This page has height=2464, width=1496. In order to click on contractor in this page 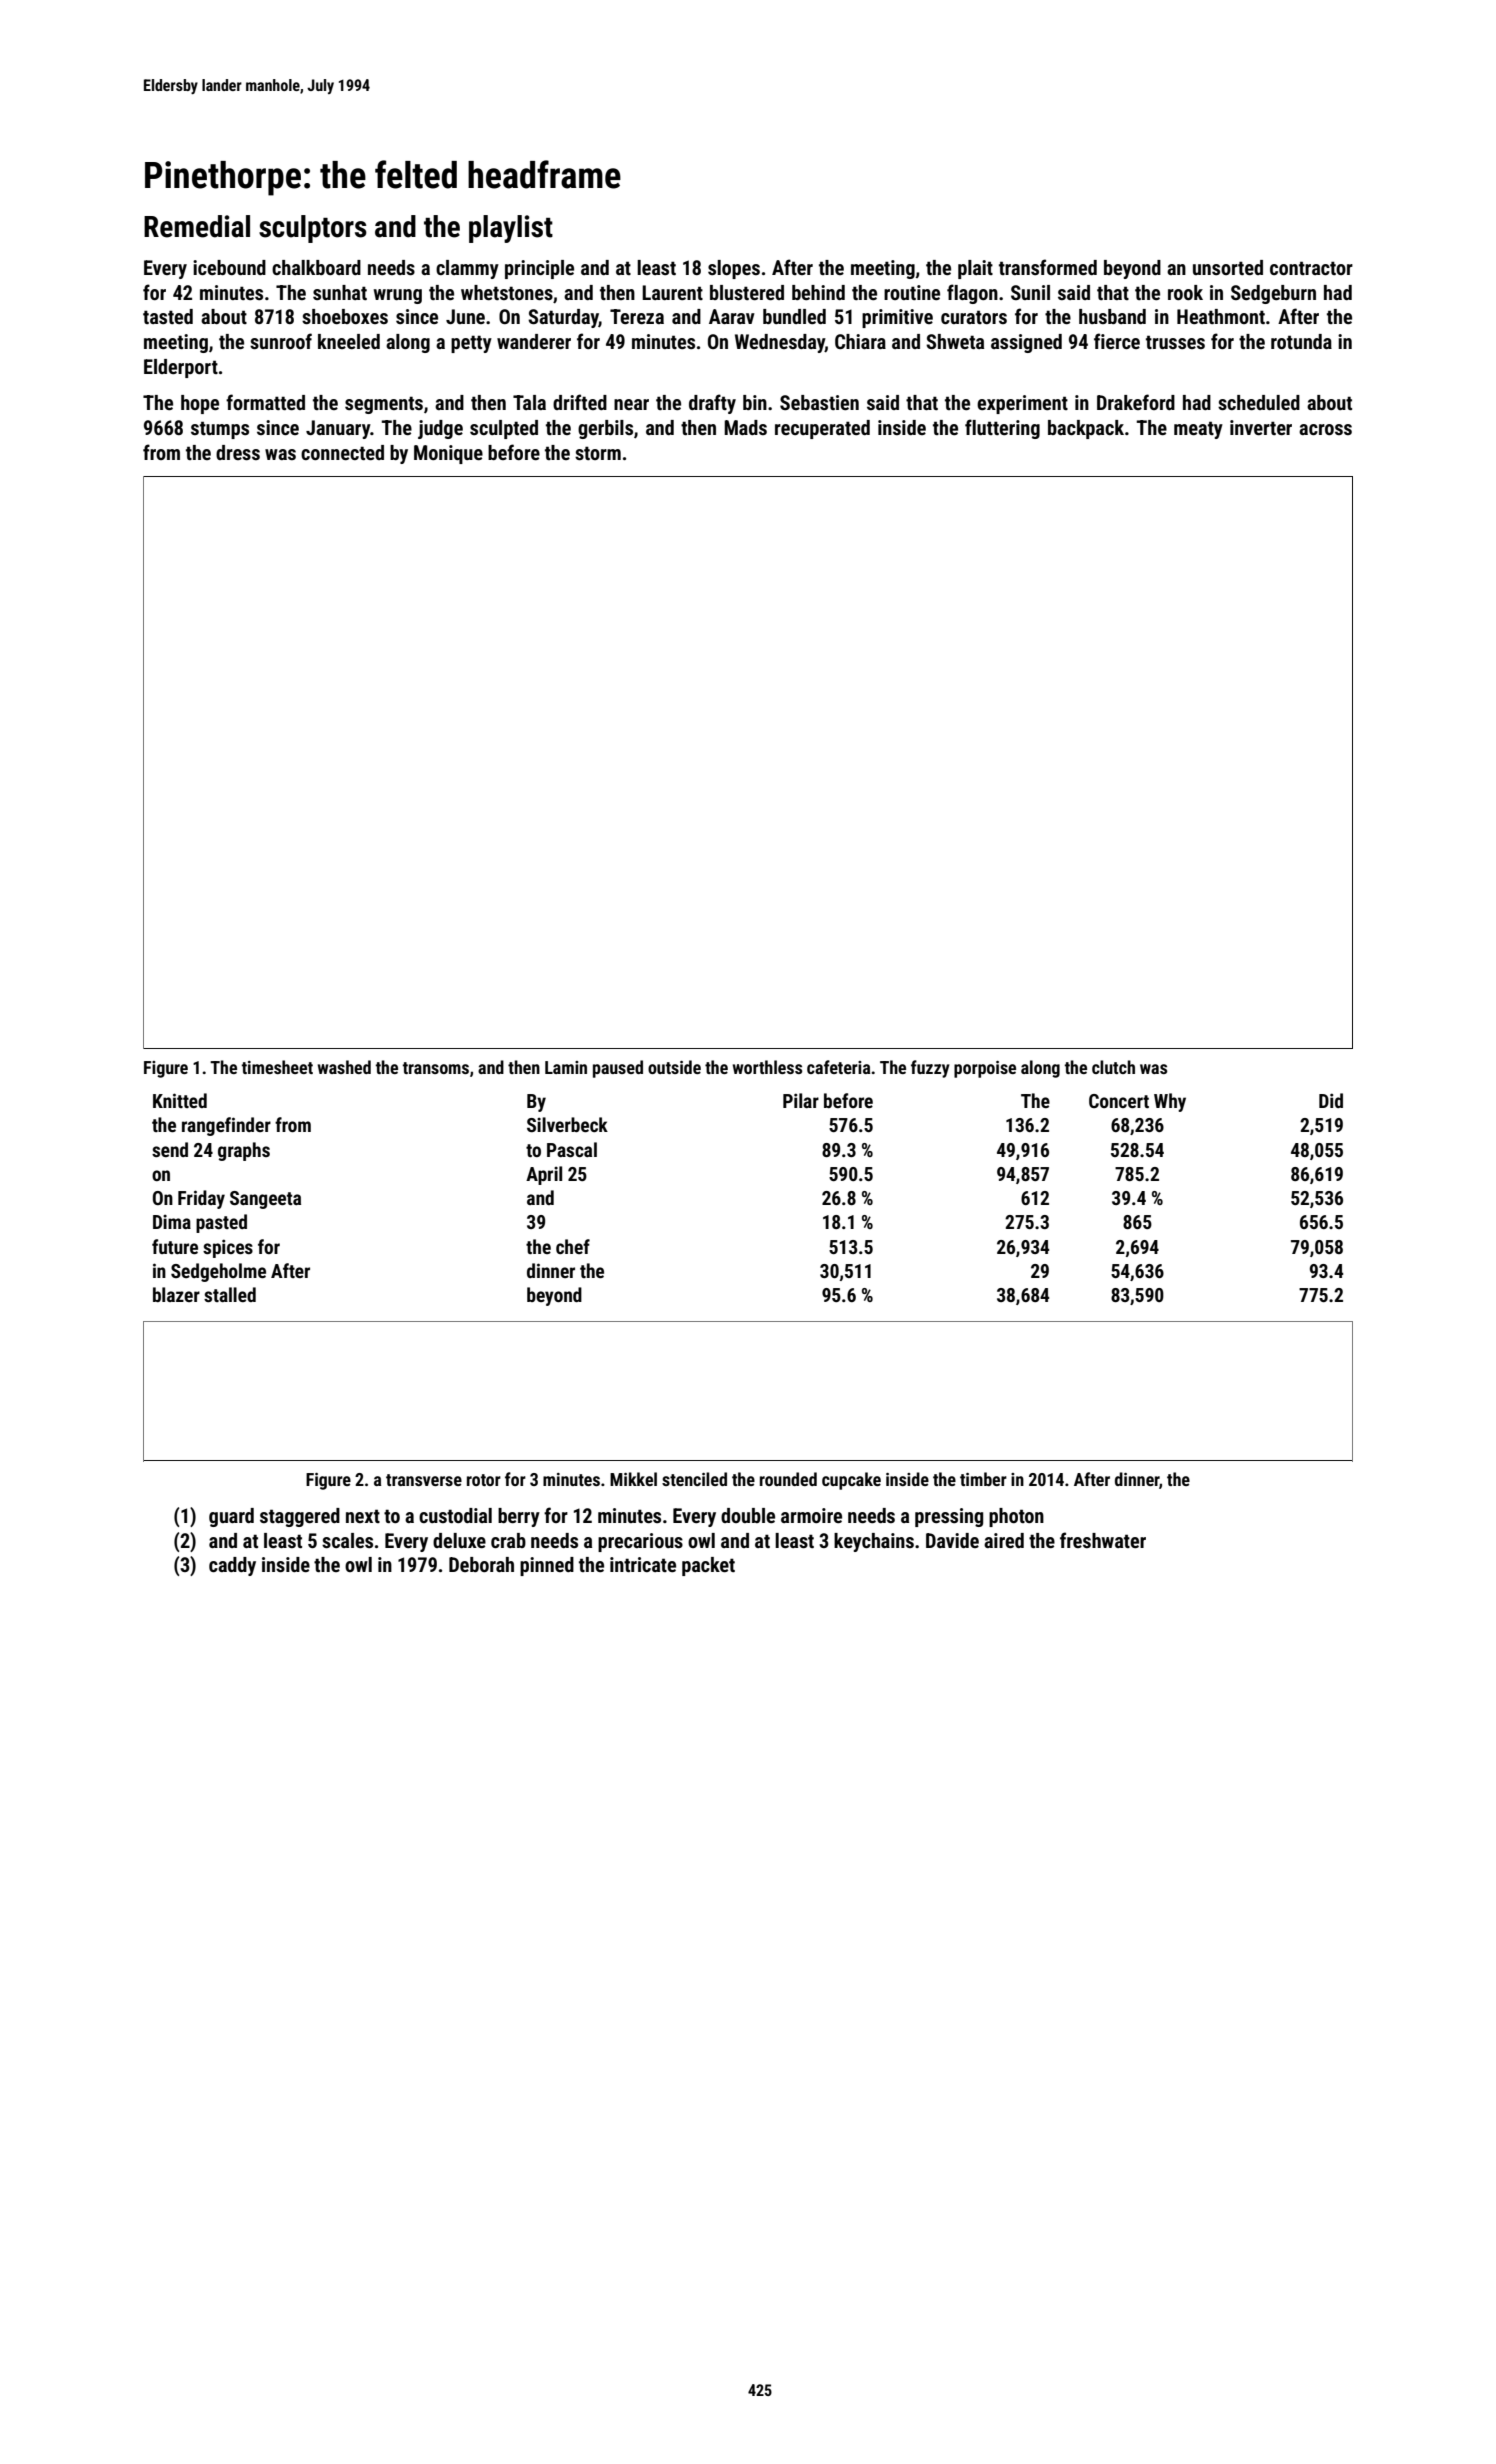, I will do `click(1311, 268)`.
